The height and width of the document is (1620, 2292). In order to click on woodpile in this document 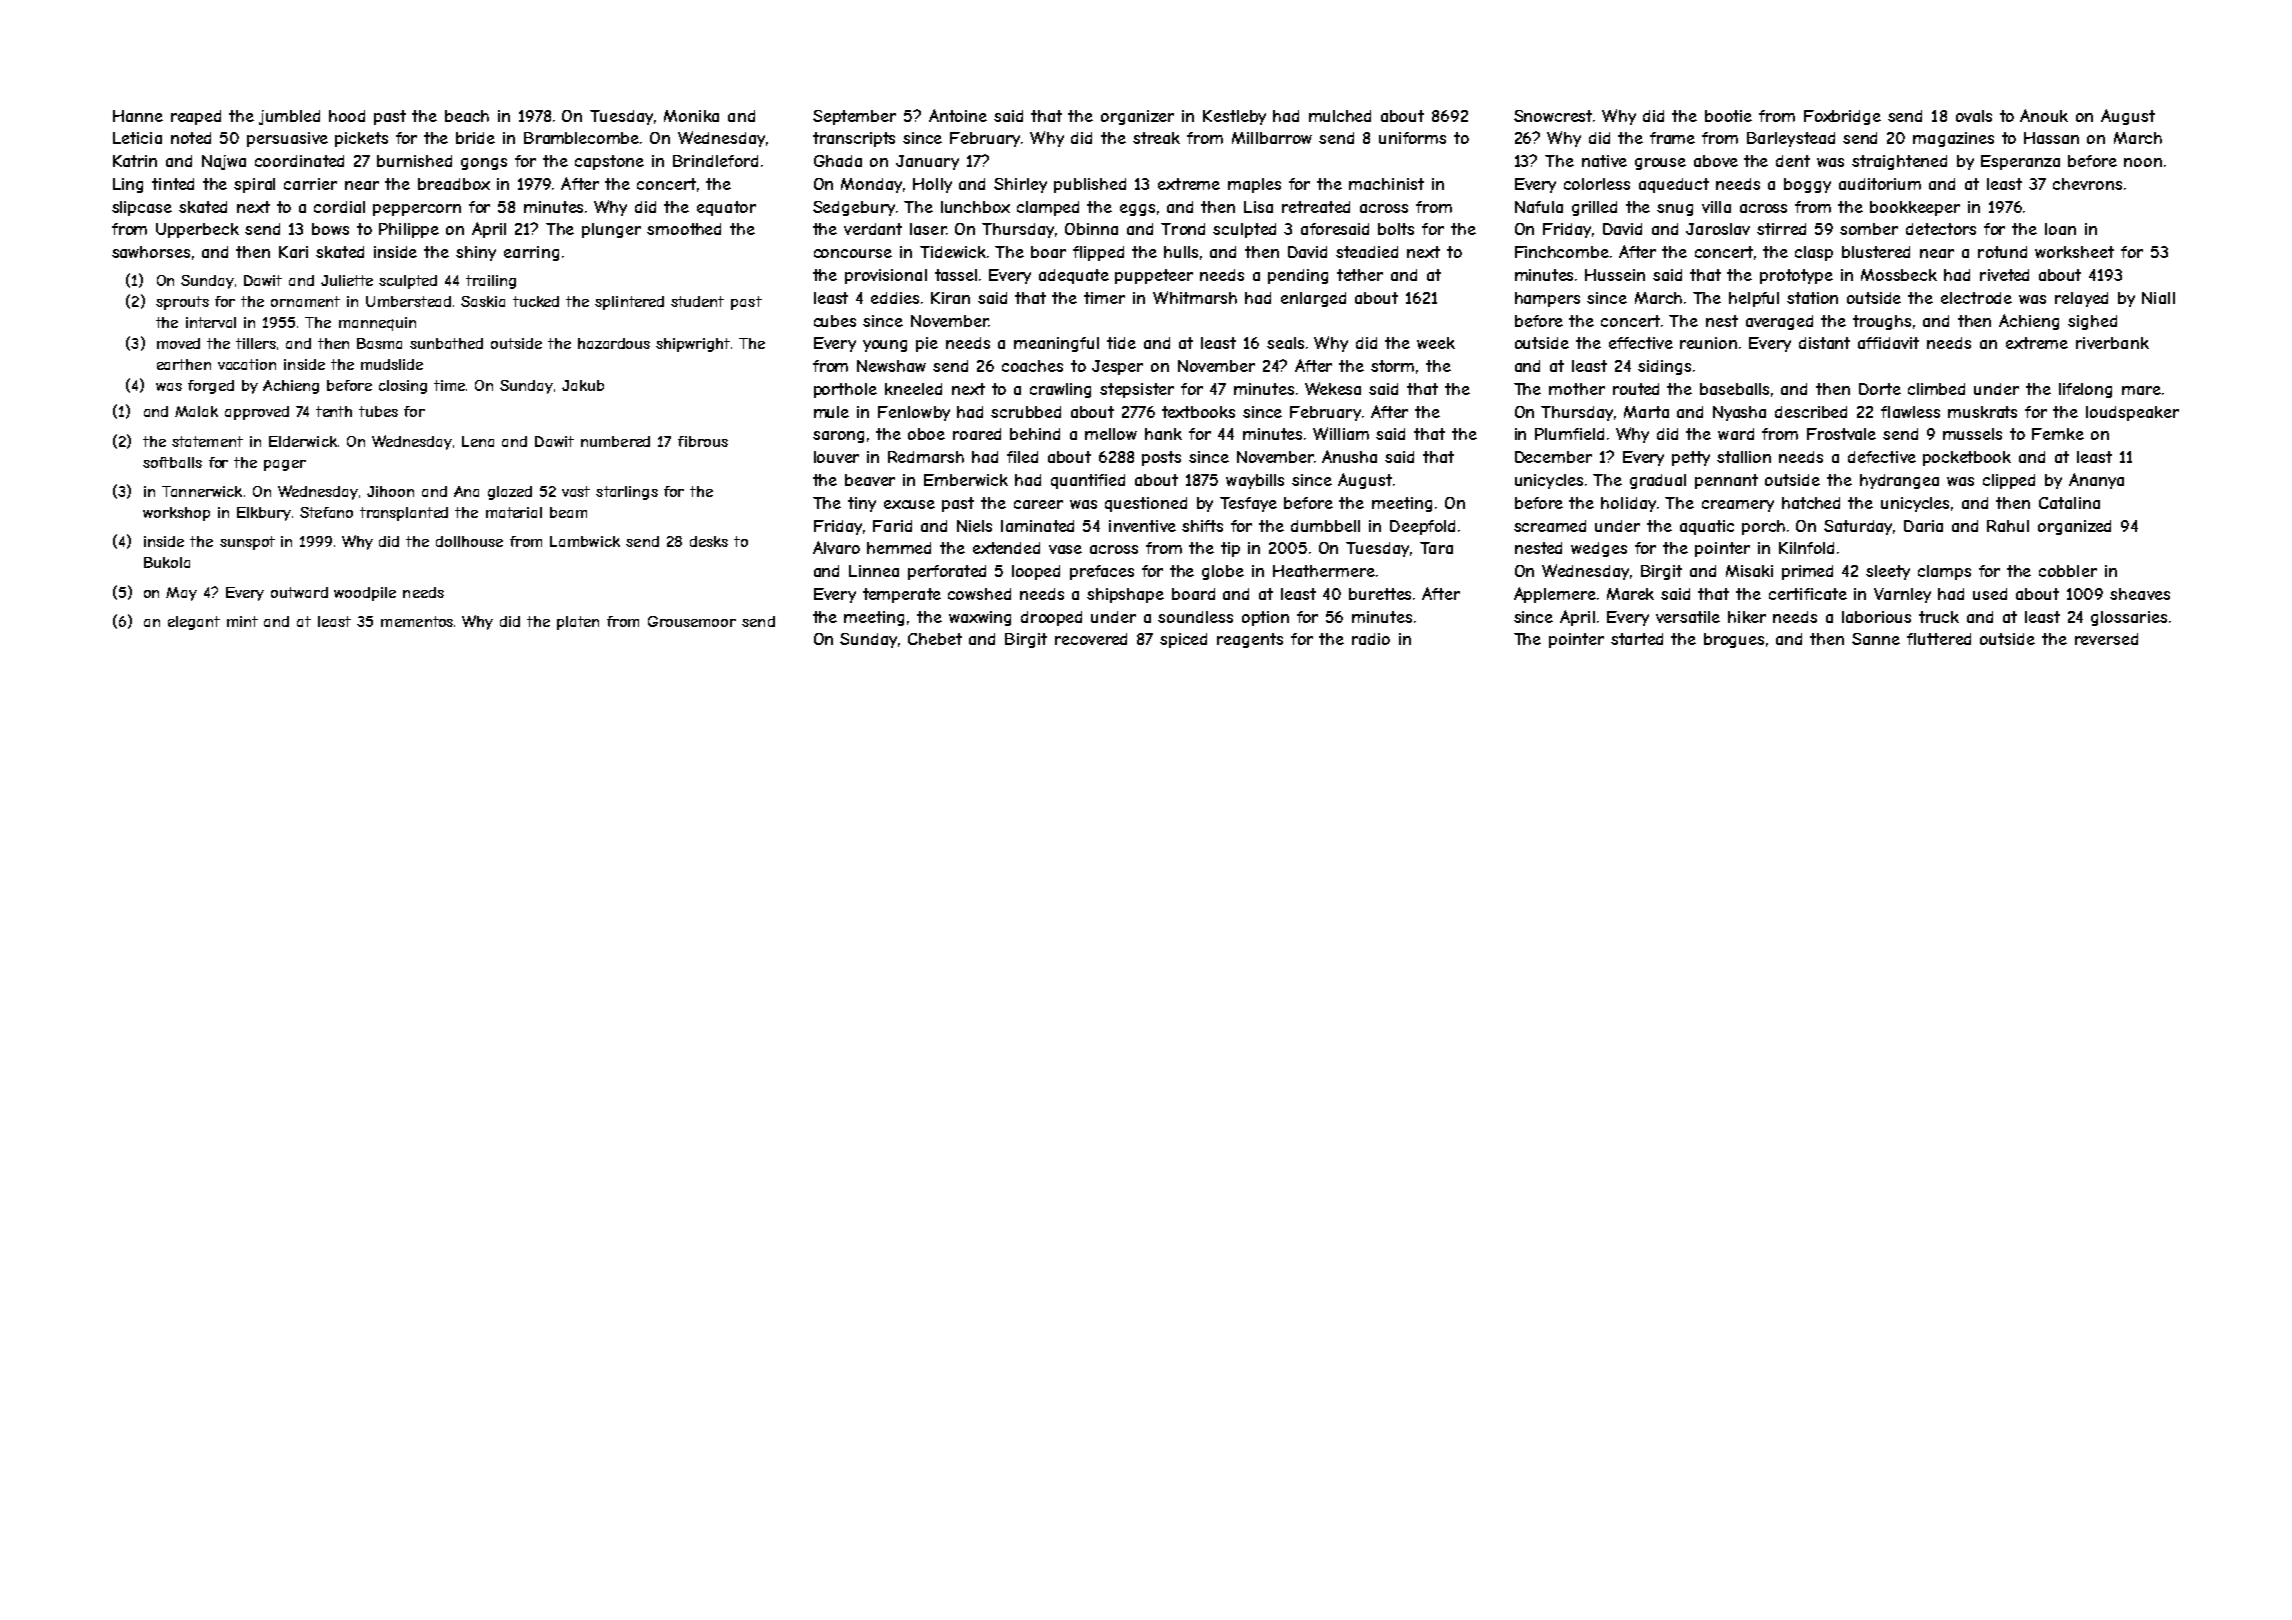, I will do `click(365, 594)`.
